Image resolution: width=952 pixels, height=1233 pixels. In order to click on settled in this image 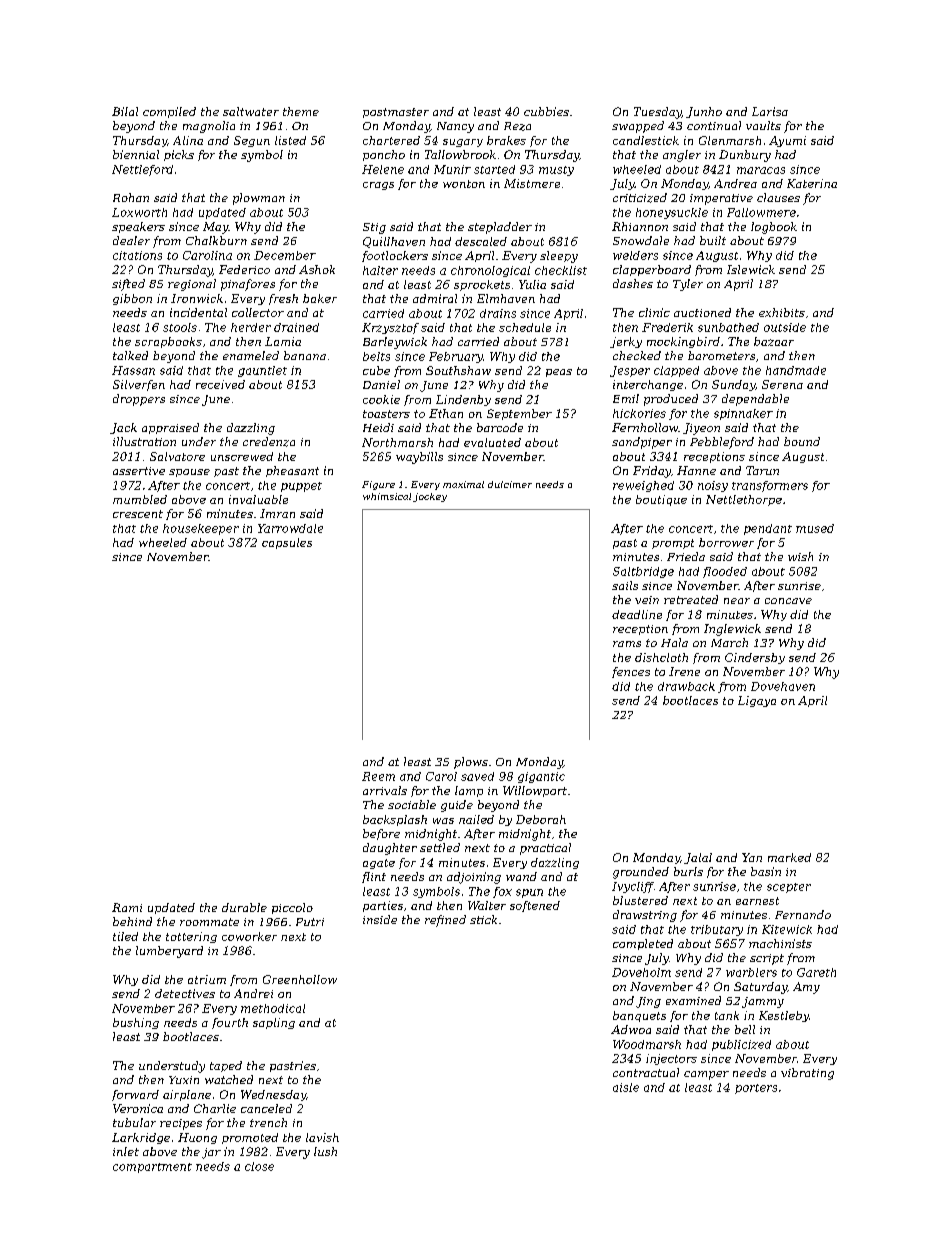, I will do `click(440, 847)`.
